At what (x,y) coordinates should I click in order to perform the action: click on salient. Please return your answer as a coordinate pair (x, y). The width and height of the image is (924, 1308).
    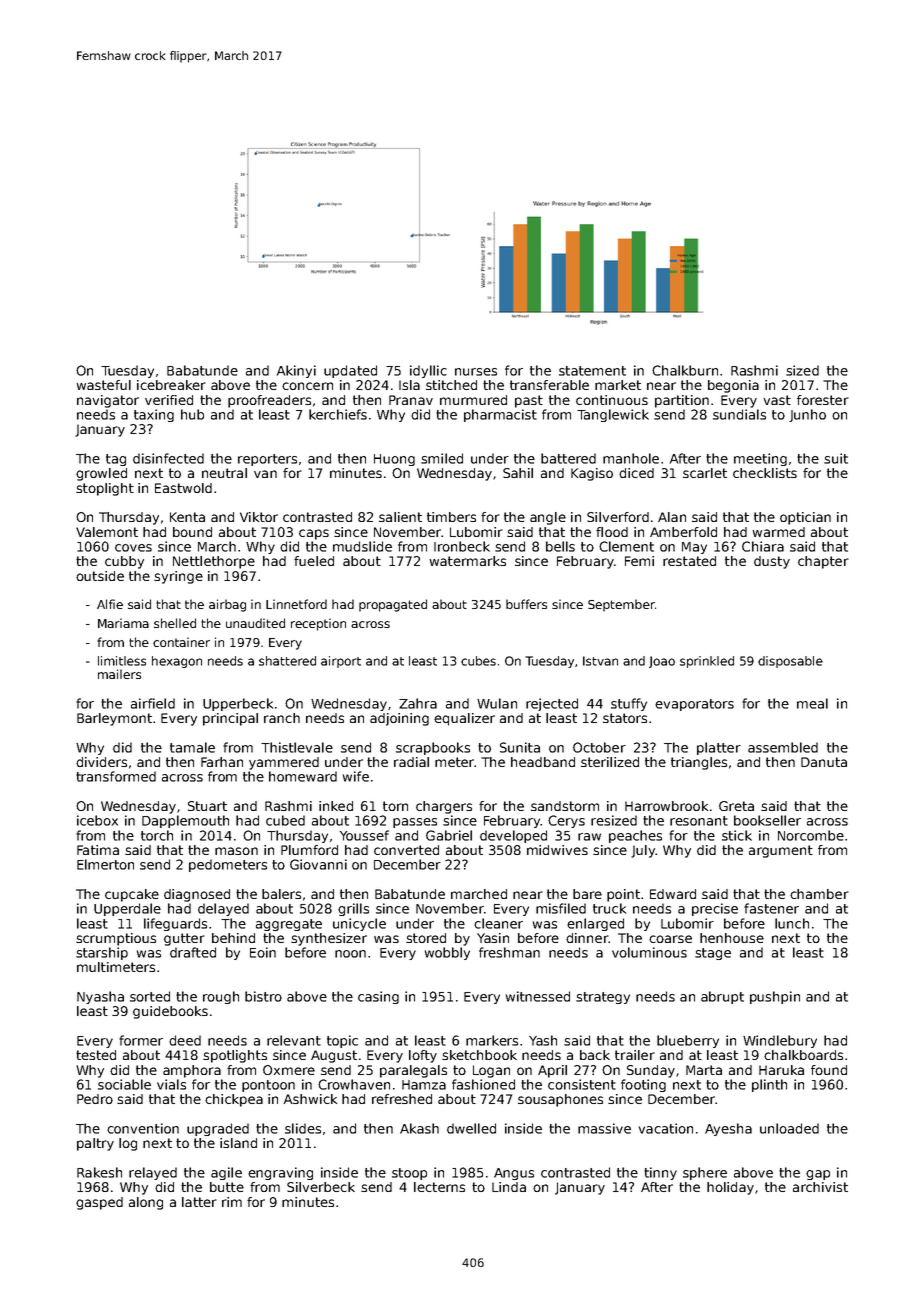
    Looking at the image, I should click on (400, 517).
